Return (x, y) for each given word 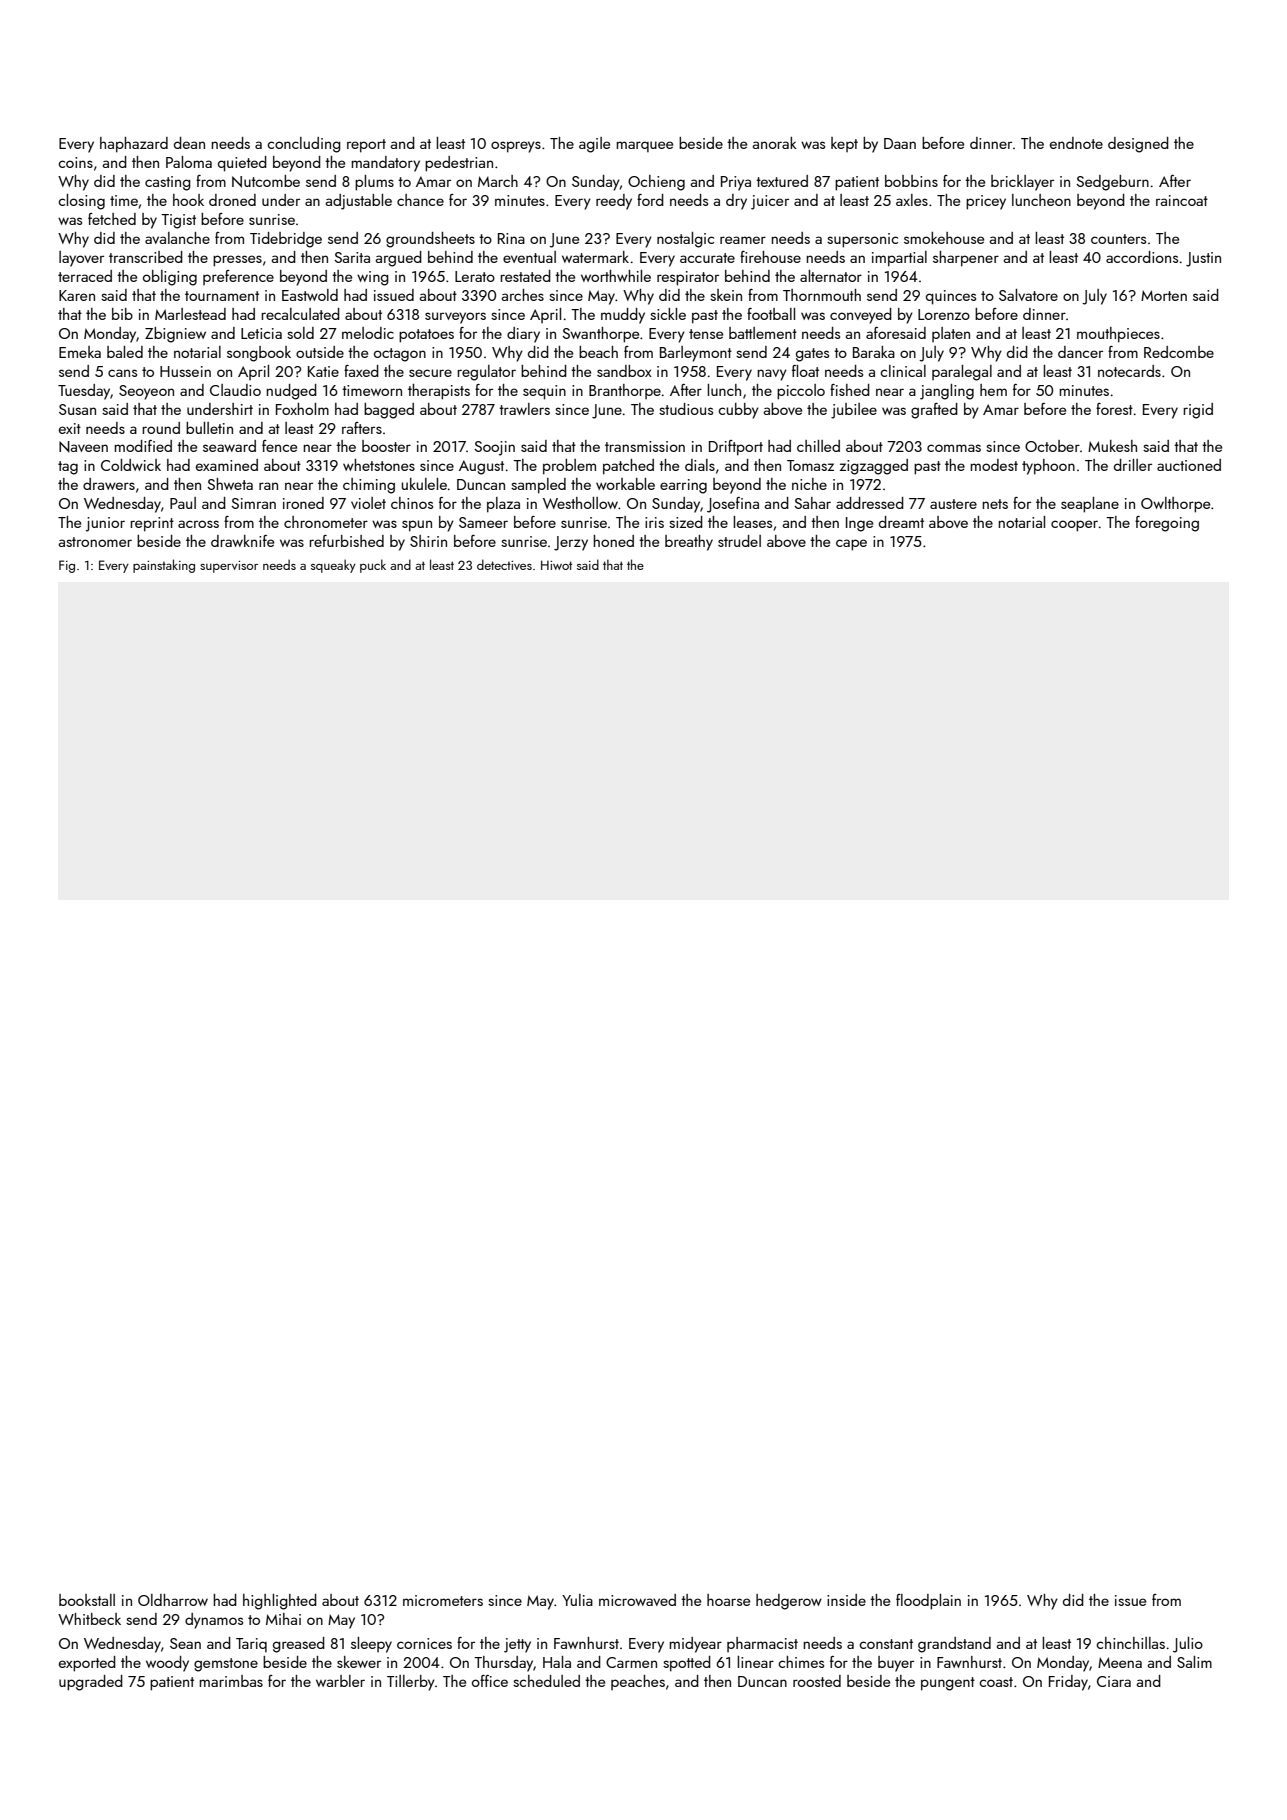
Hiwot (556, 565)
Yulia (577, 1600)
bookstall (87, 1600)
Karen (77, 295)
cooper (1074, 526)
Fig (67, 566)
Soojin (494, 448)
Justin (1203, 259)
